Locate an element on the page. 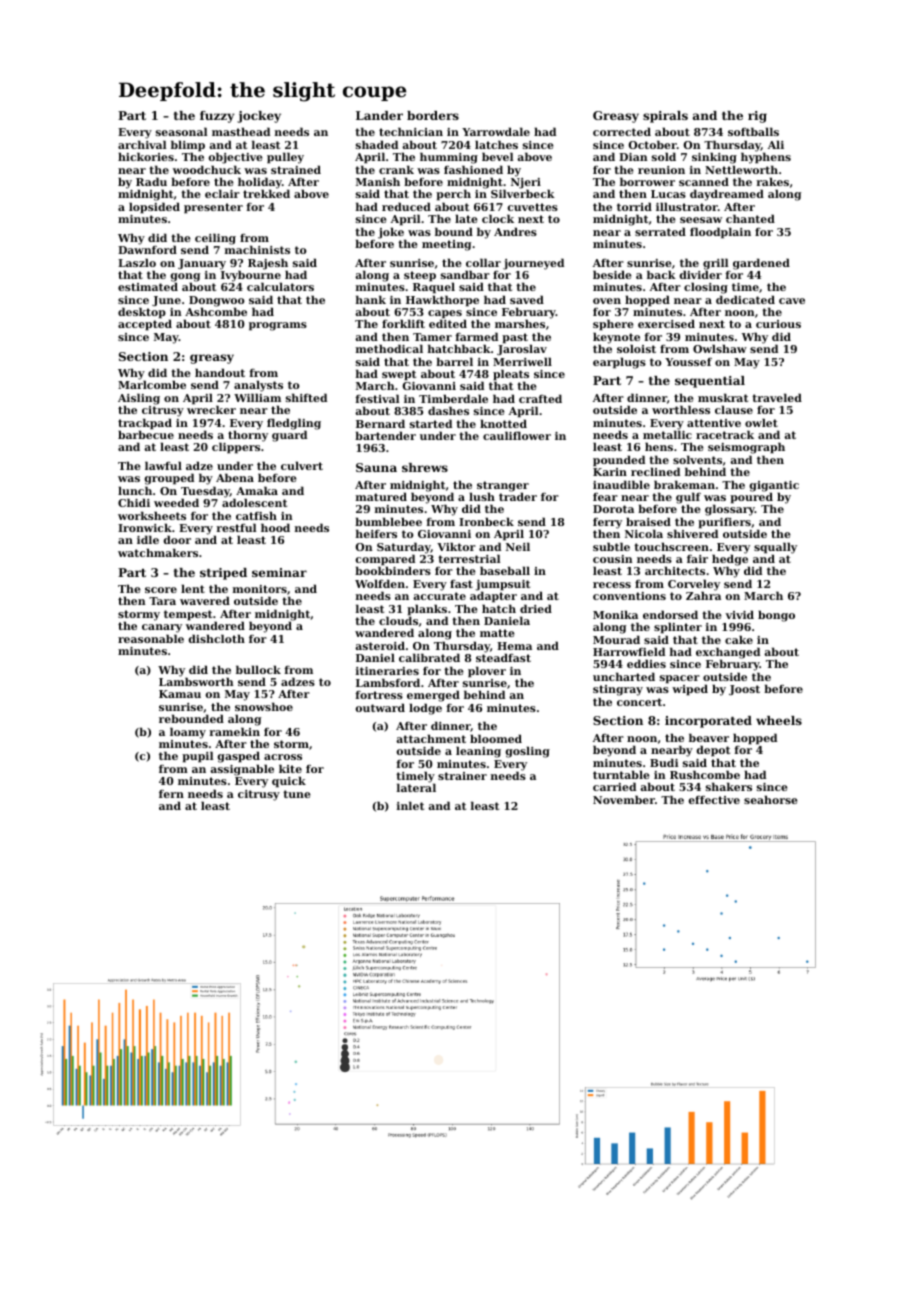  inlet is located at coordinates (410, 805).
